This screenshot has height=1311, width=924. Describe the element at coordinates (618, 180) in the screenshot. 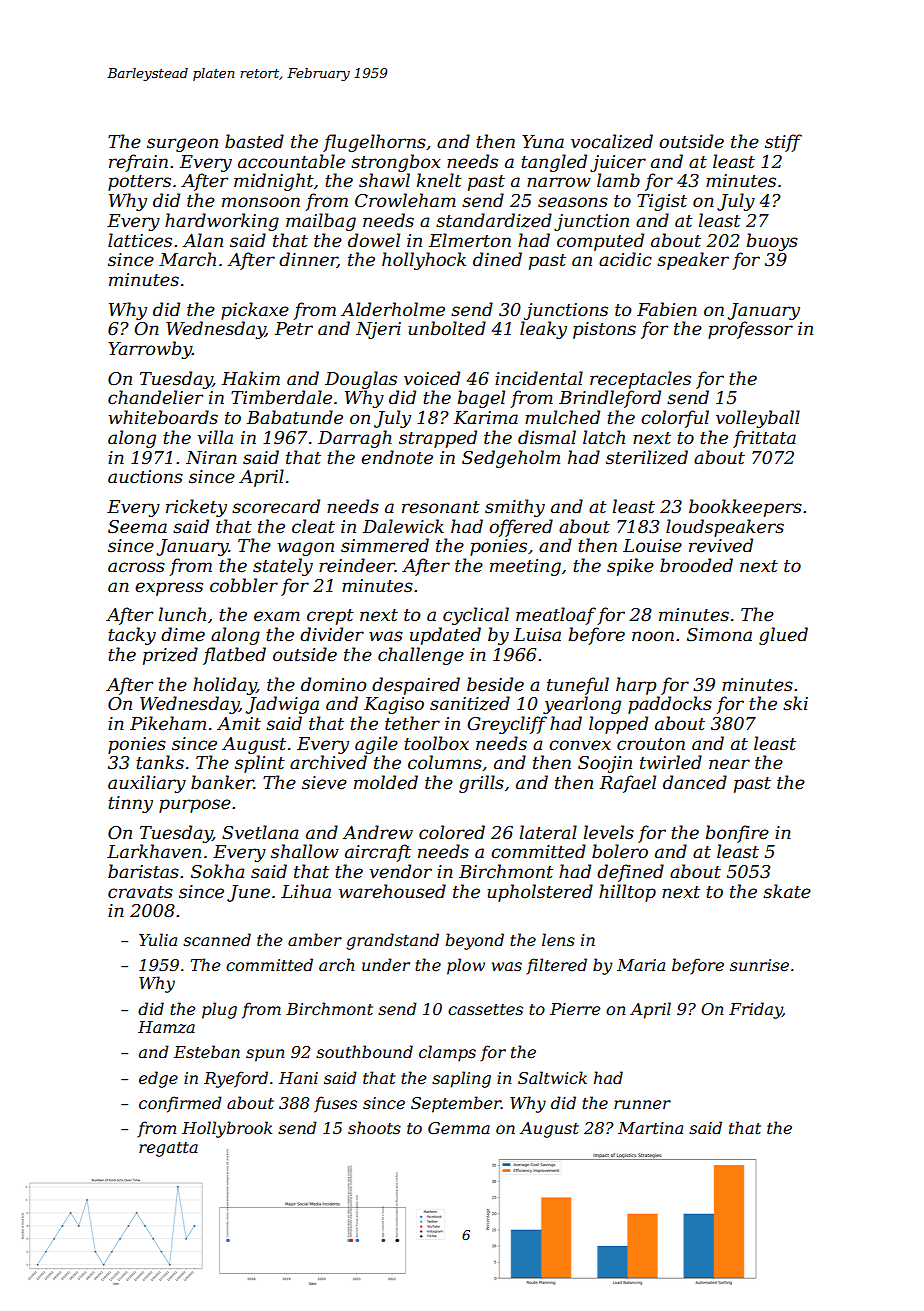

I see `lamb` at that location.
